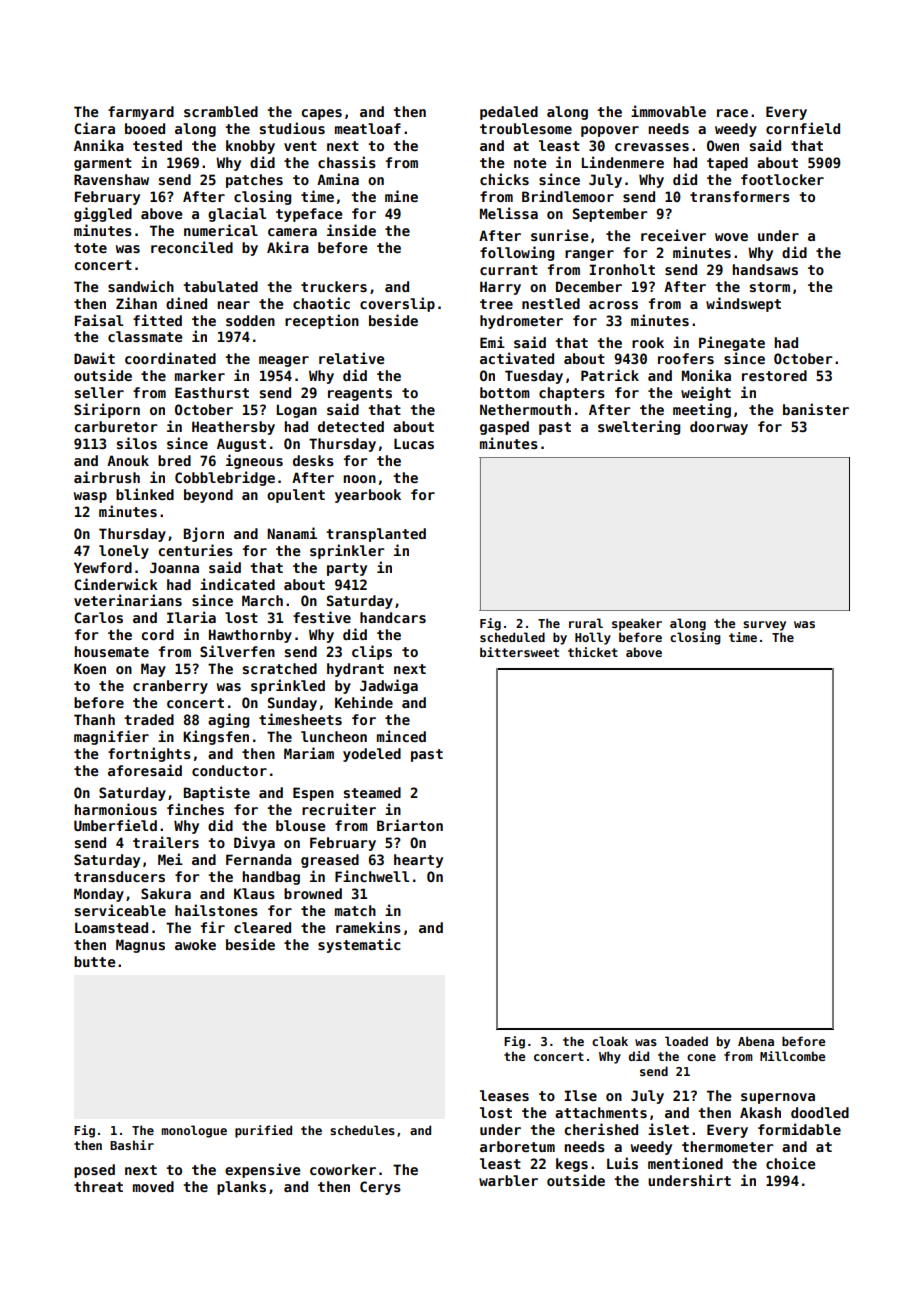  What do you see at coordinates (263, 1131) in the screenshot?
I see `purified` at bounding box center [263, 1131].
